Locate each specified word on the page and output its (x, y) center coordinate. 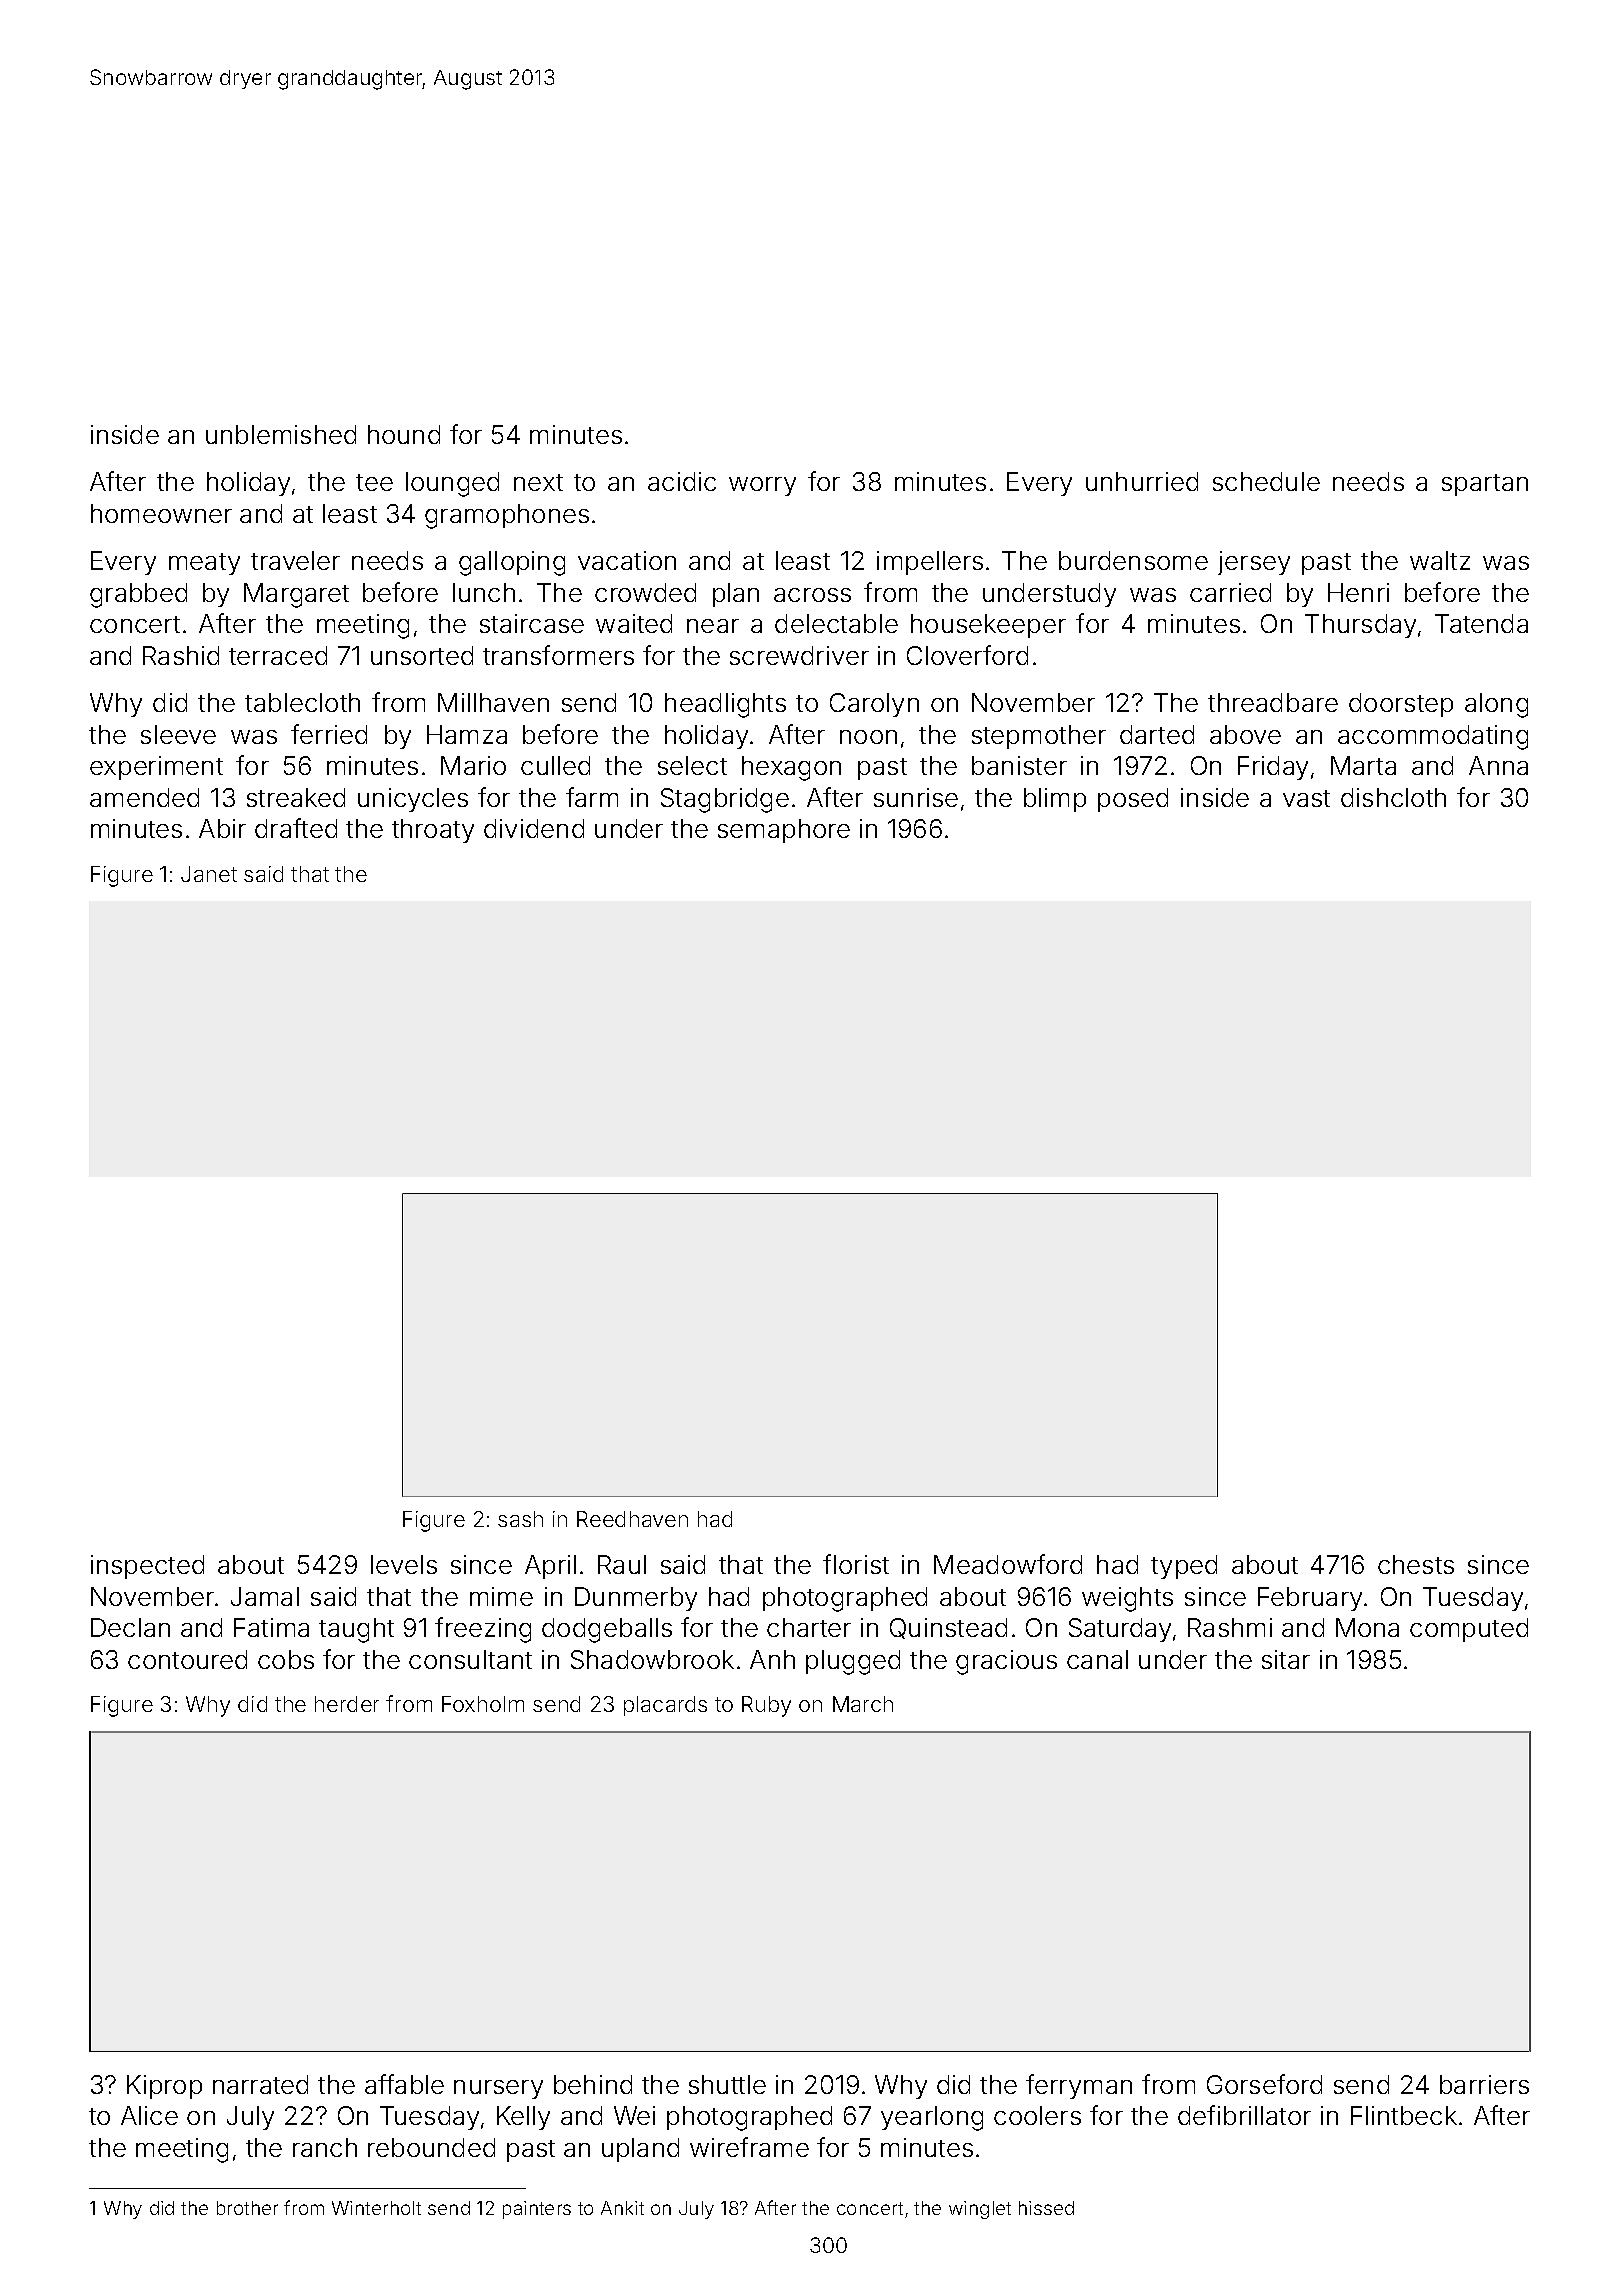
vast (1306, 798)
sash (520, 1519)
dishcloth (1393, 797)
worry (762, 486)
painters (537, 2210)
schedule (1266, 481)
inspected (147, 1567)
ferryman (1079, 2086)
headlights (725, 705)
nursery (498, 2089)
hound (404, 434)
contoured (187, 1659)
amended (144, 797)
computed (1469, 1630)
